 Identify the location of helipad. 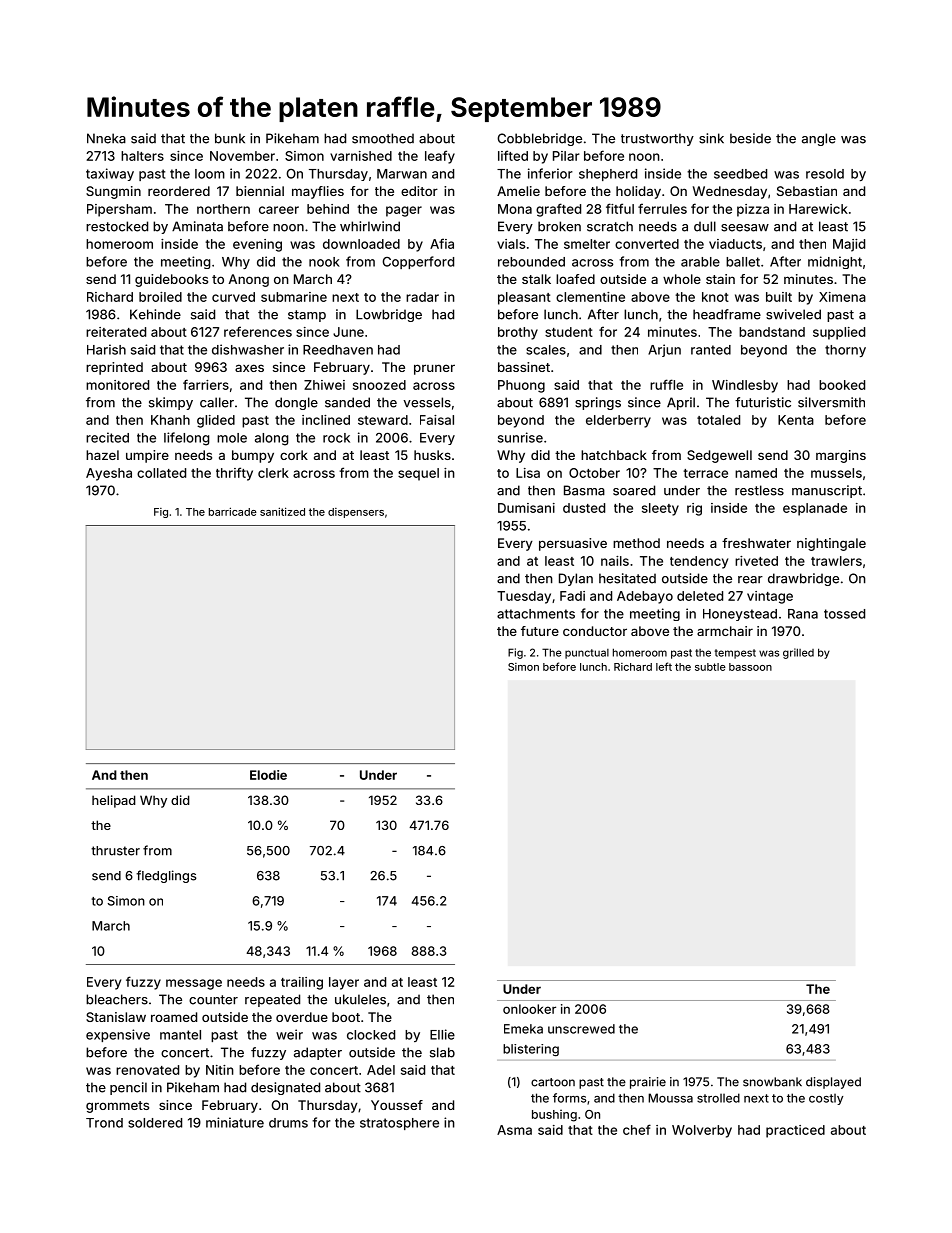
(114, 801).
